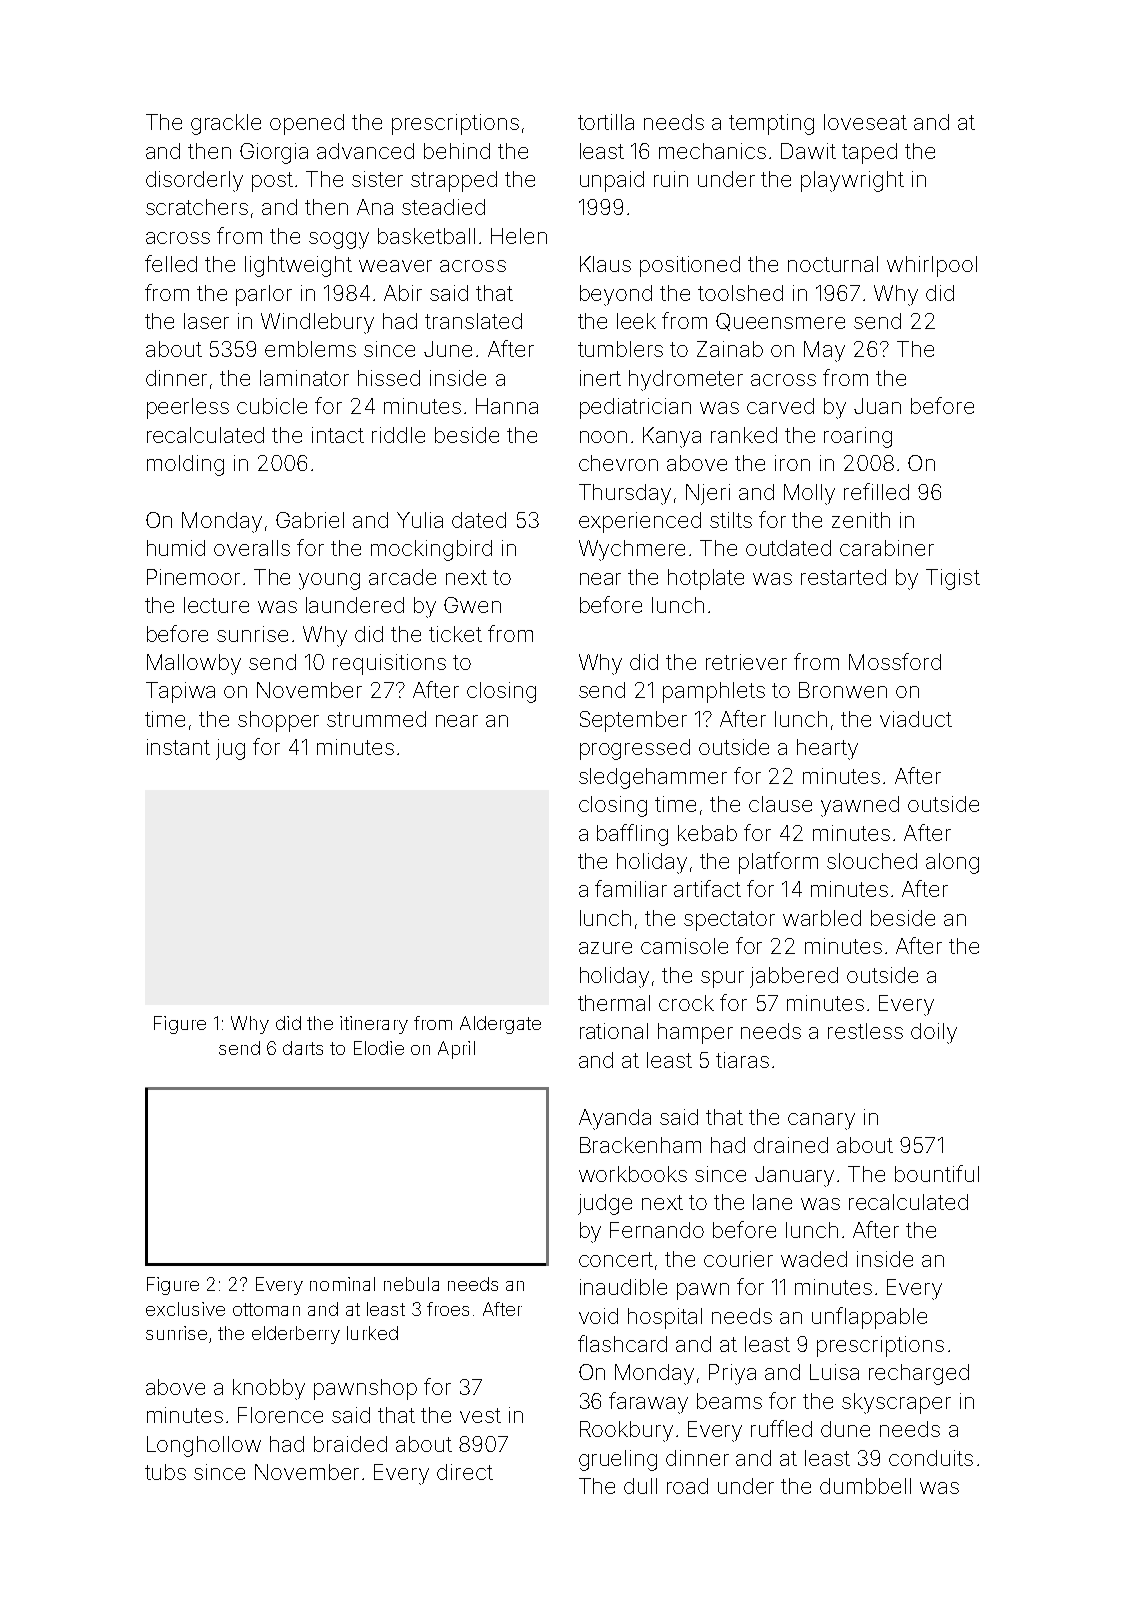  I want to click on tortilla, so click(606, 122).
